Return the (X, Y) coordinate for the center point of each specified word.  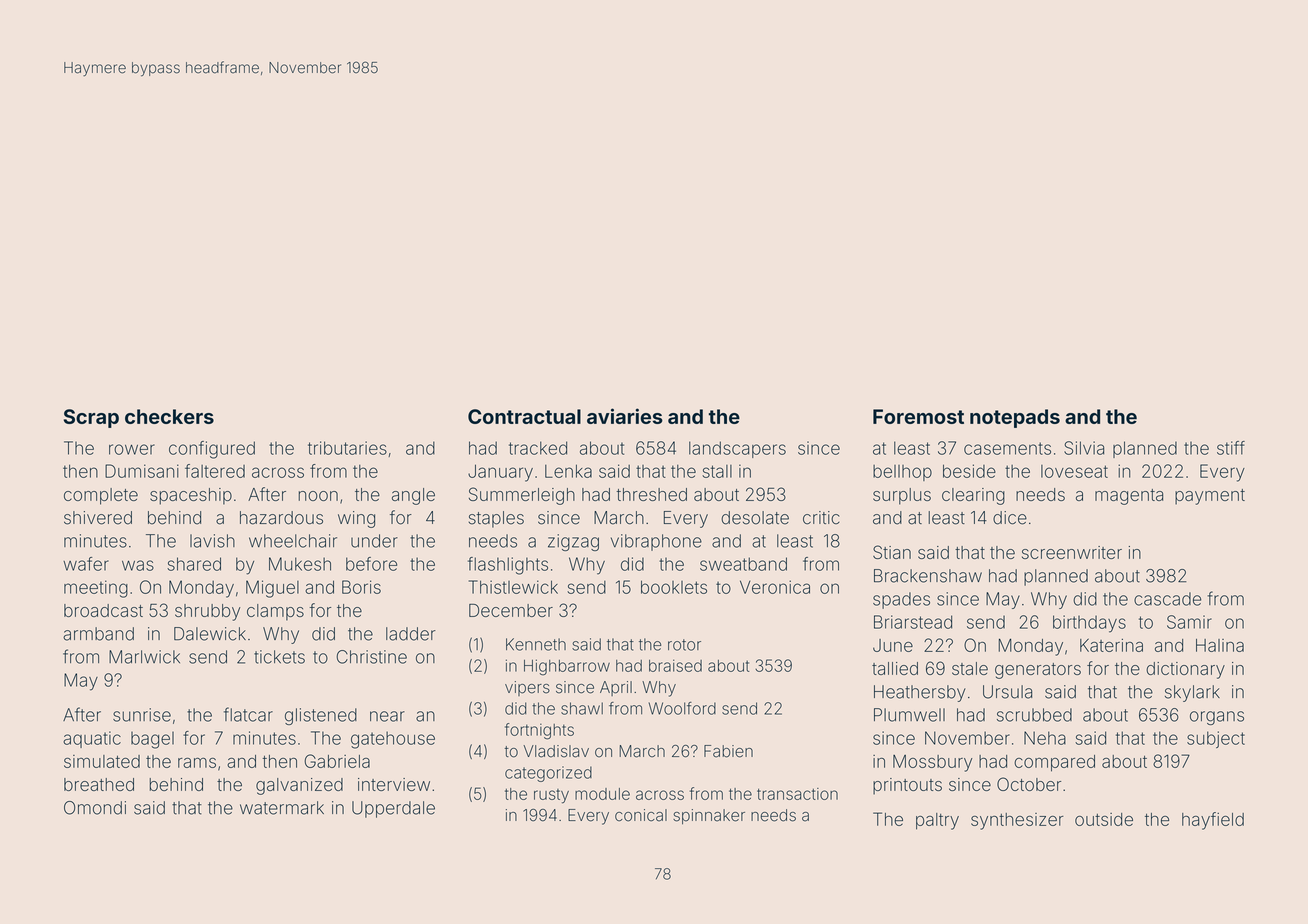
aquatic (92, 739)
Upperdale (393, 809)
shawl (582, 708)
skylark (1192, 693)
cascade (1167, 599)
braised (675, 665)
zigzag (573, 542)
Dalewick (210, 634)
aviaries (625, 416)
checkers (169, 416)
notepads (1015, 418)
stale (970, 668)
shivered (98, 518)
